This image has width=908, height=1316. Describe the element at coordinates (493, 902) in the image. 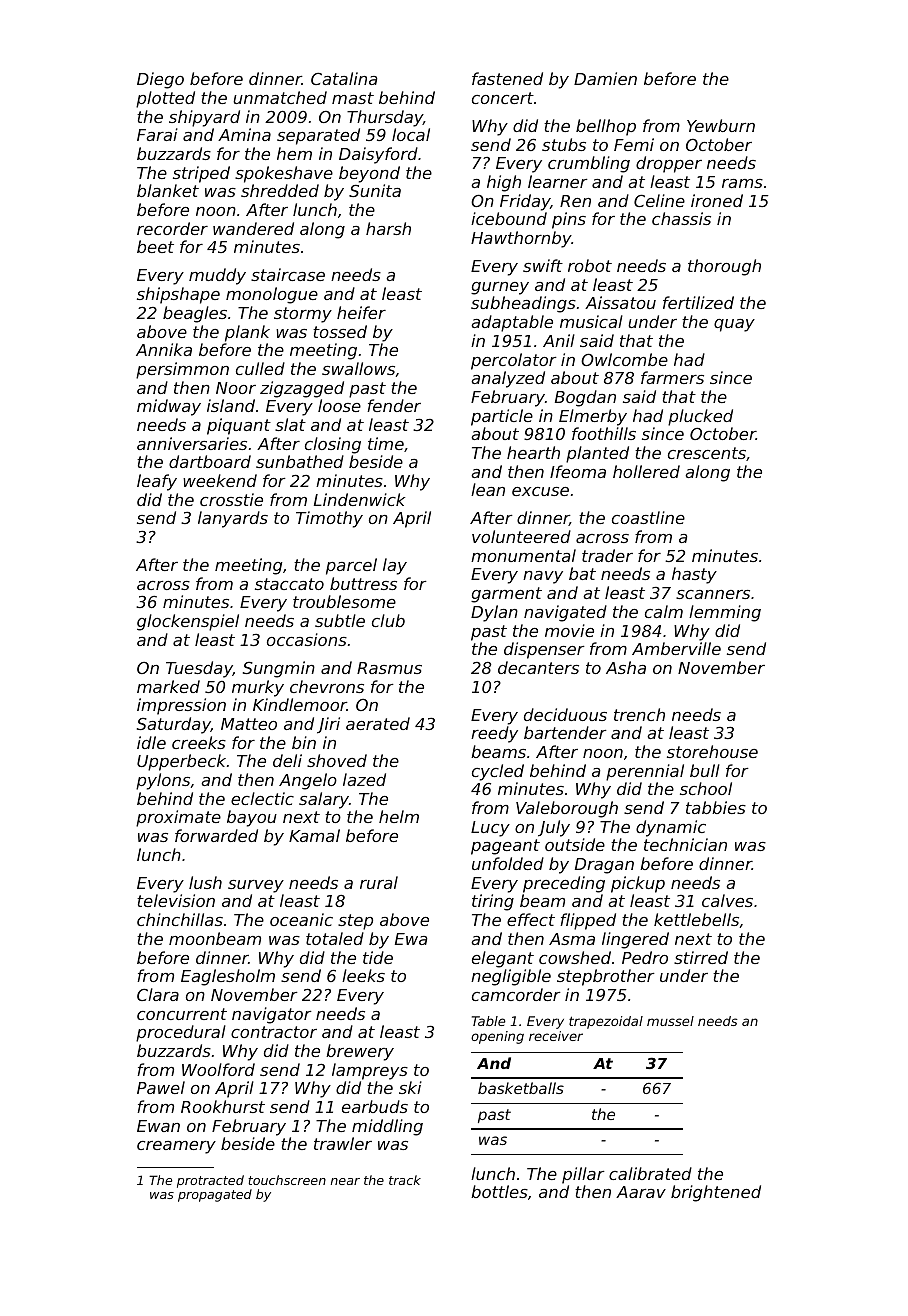

I see `tiring` at that location.
